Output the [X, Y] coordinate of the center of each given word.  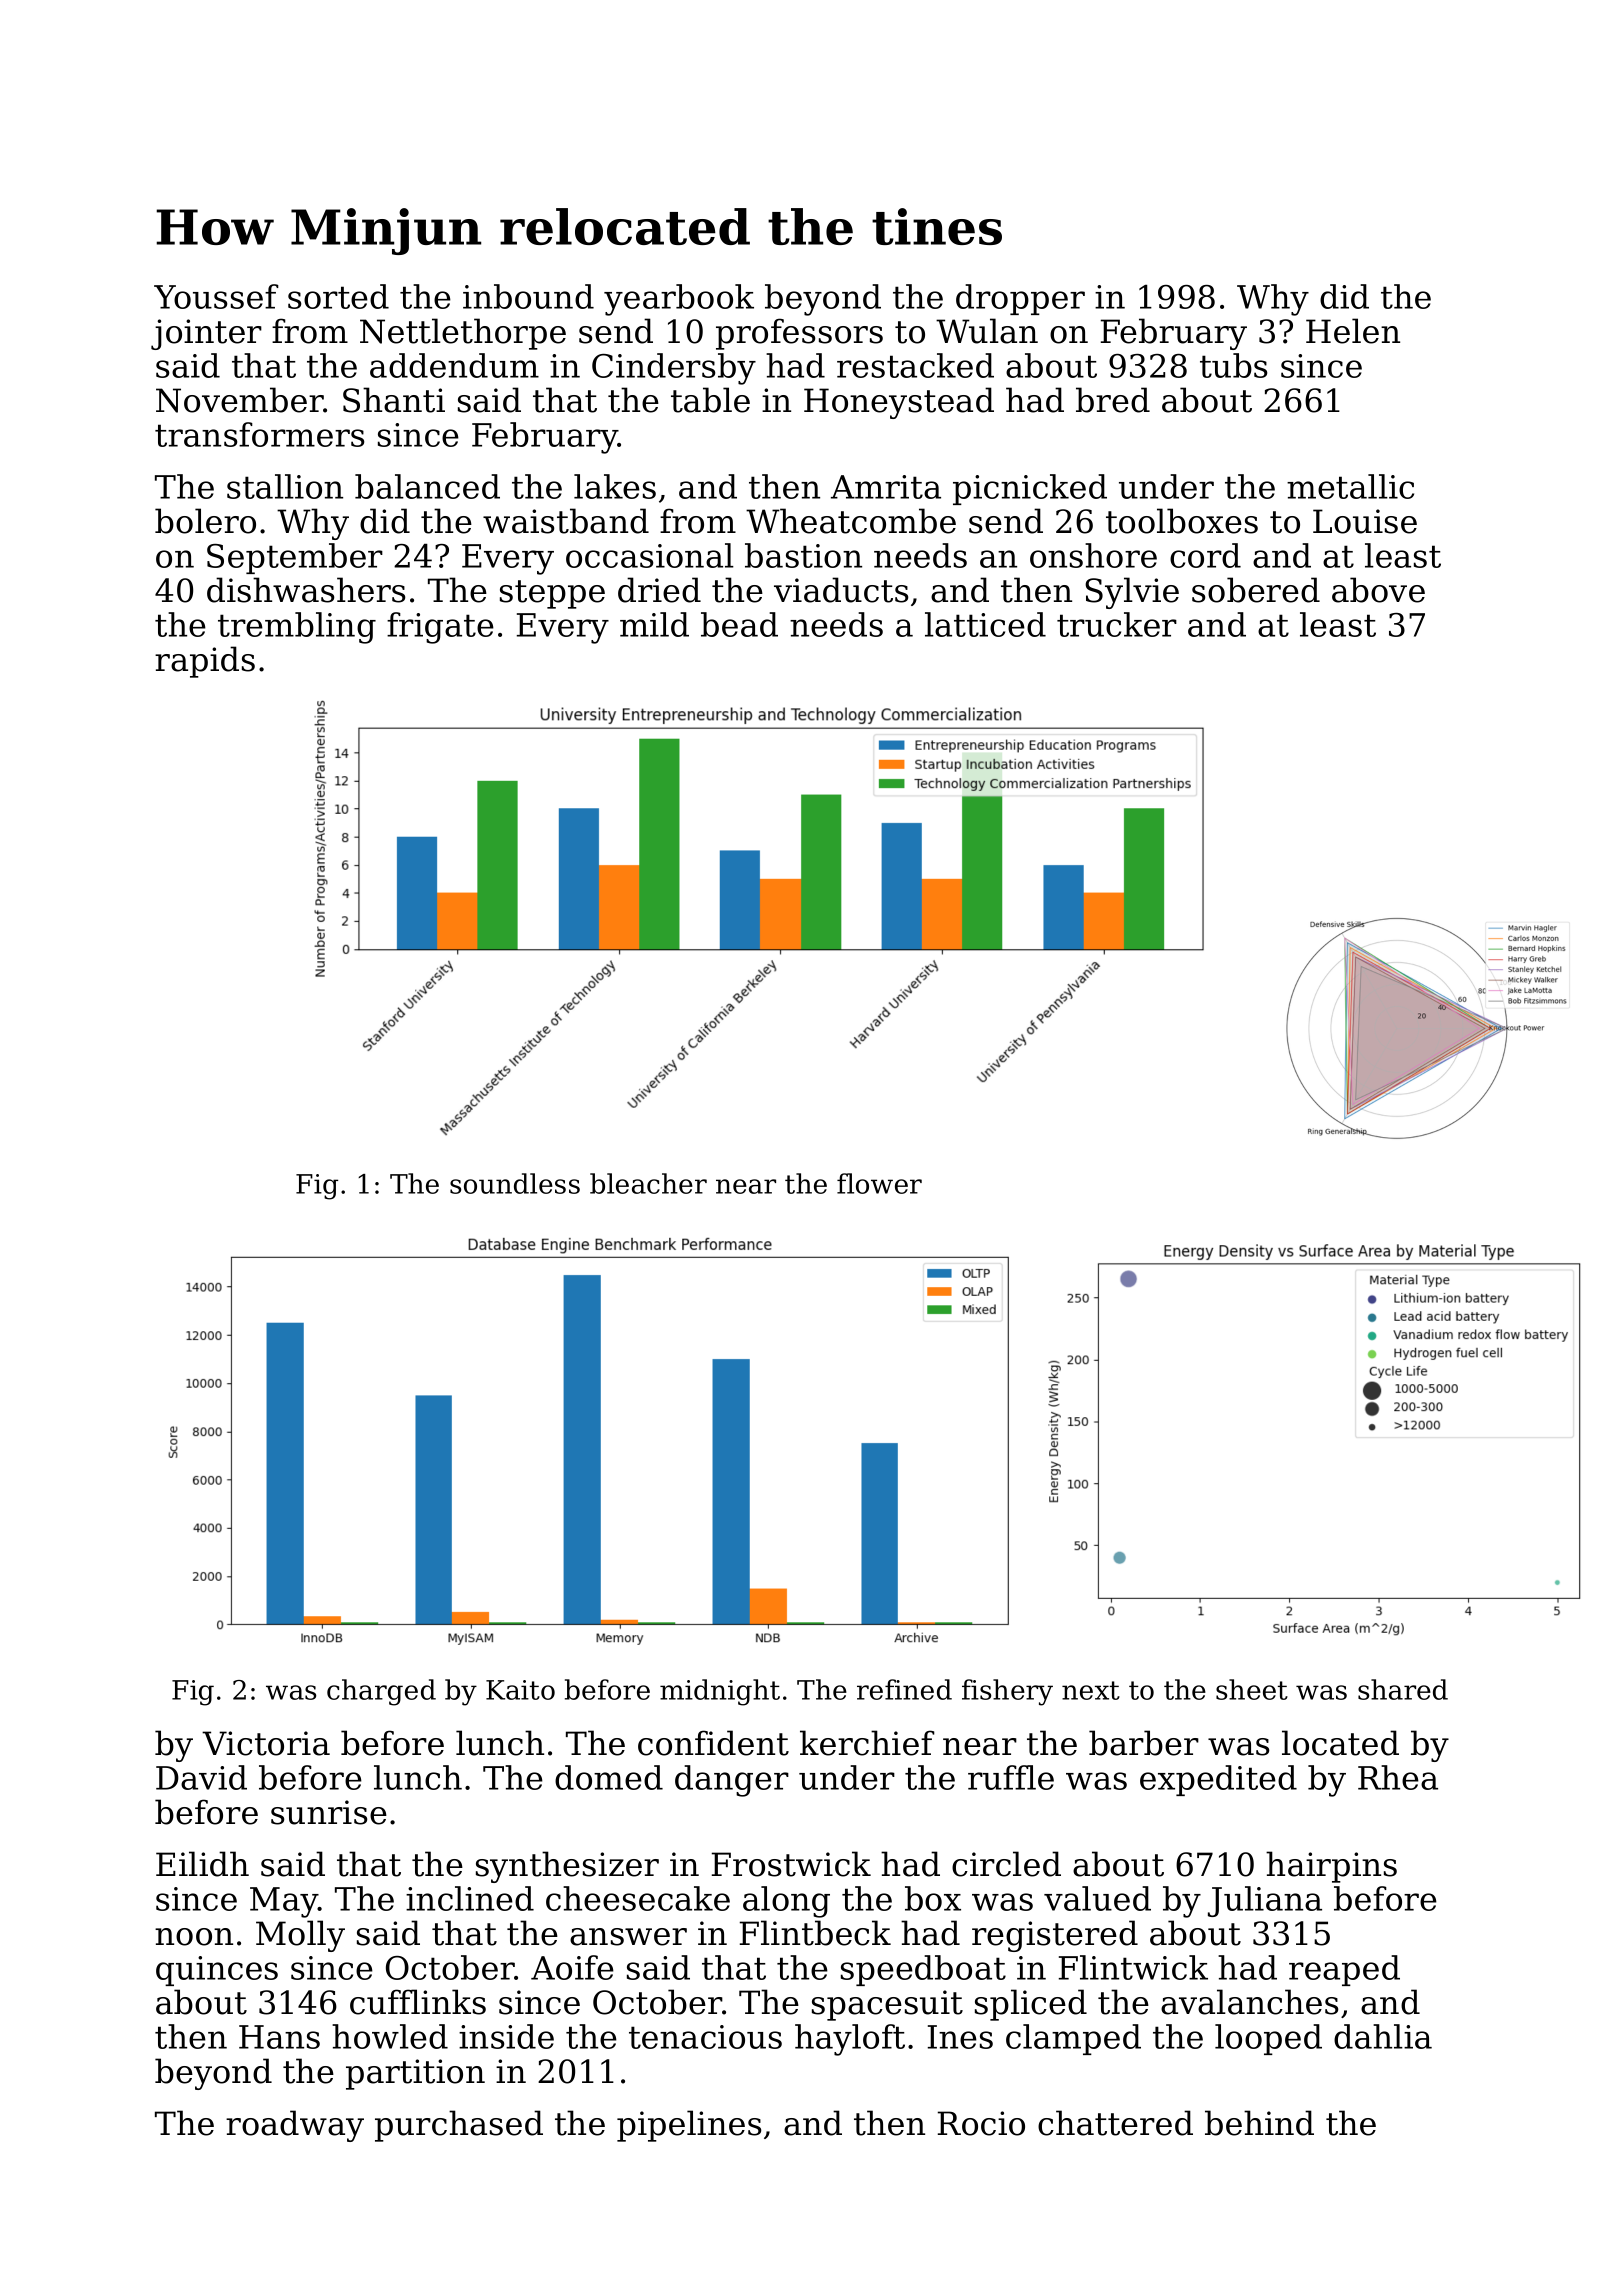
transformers [259, 434]
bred [1113, 400]
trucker [1117, 624]
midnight [720, 1692]
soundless [515, 1183]
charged [381, 1692]
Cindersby [674, 369]
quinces [217, 1971]
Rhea [1398, 1777]
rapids [205, 662]
